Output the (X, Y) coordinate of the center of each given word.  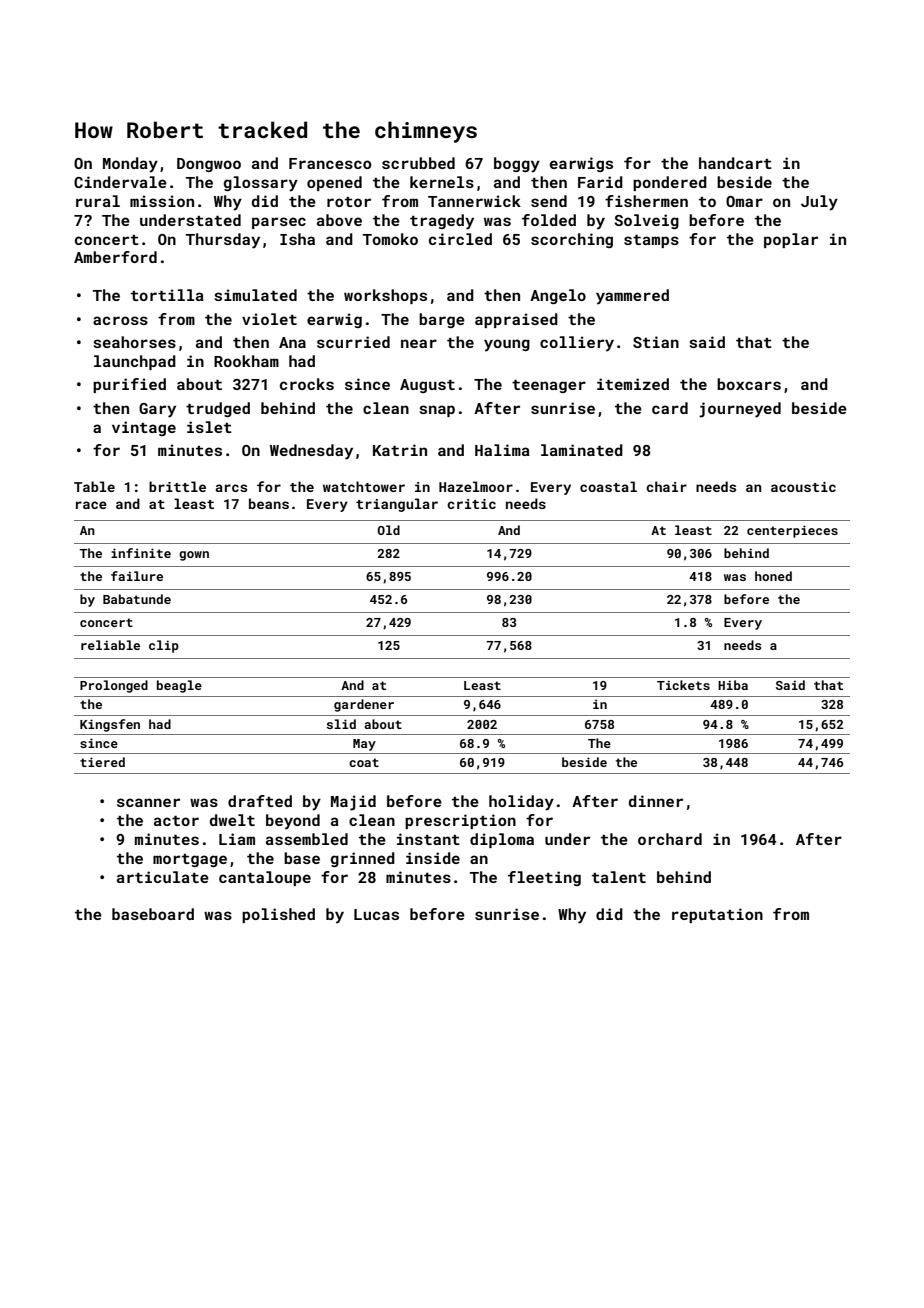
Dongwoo (209, 165)
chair (666, 486)
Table (94, 486)
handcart (735, 163)
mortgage (190, 860)
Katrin (400, 450)
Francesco (330, 163)
